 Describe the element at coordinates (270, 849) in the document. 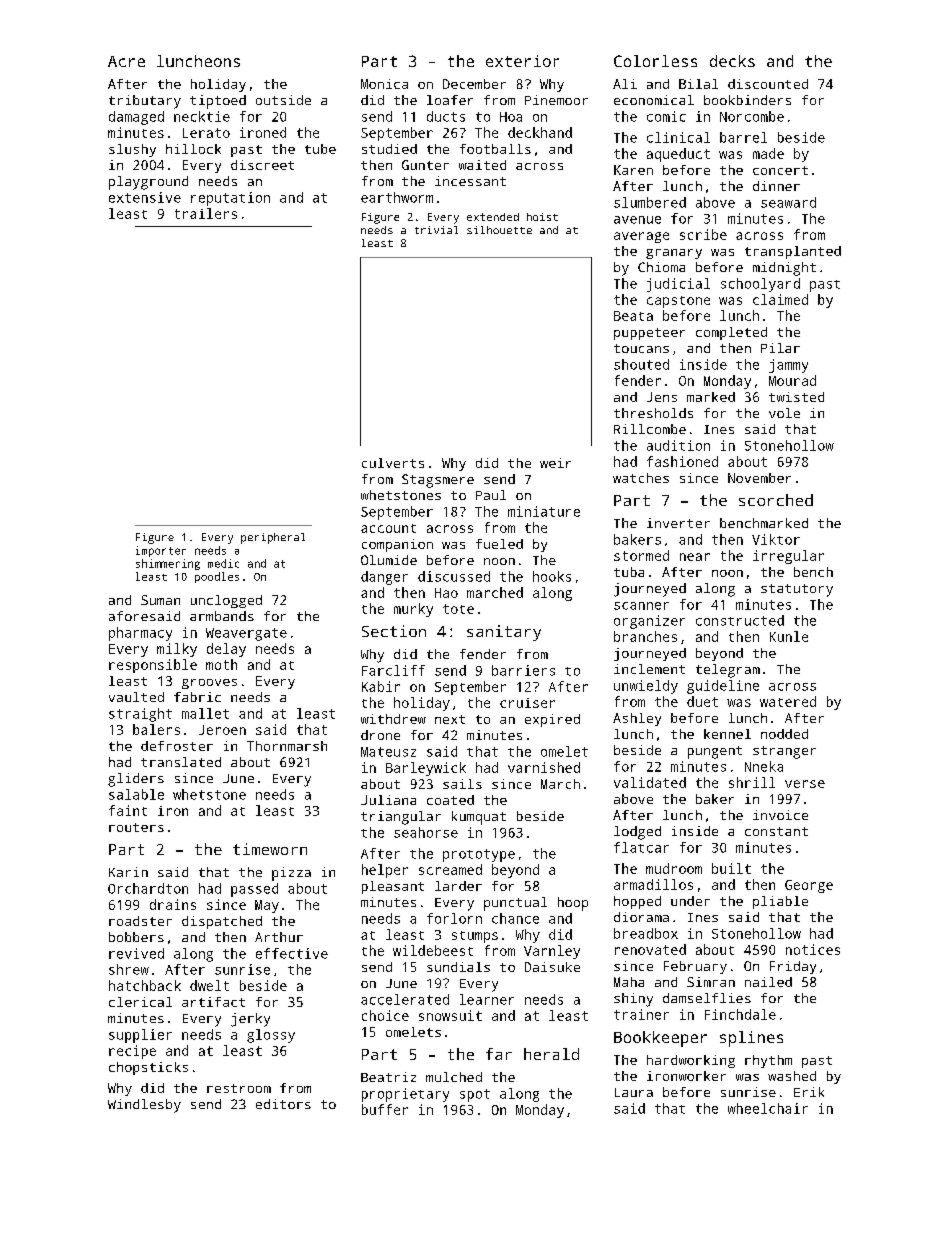

I see `timeworn` at that location.
